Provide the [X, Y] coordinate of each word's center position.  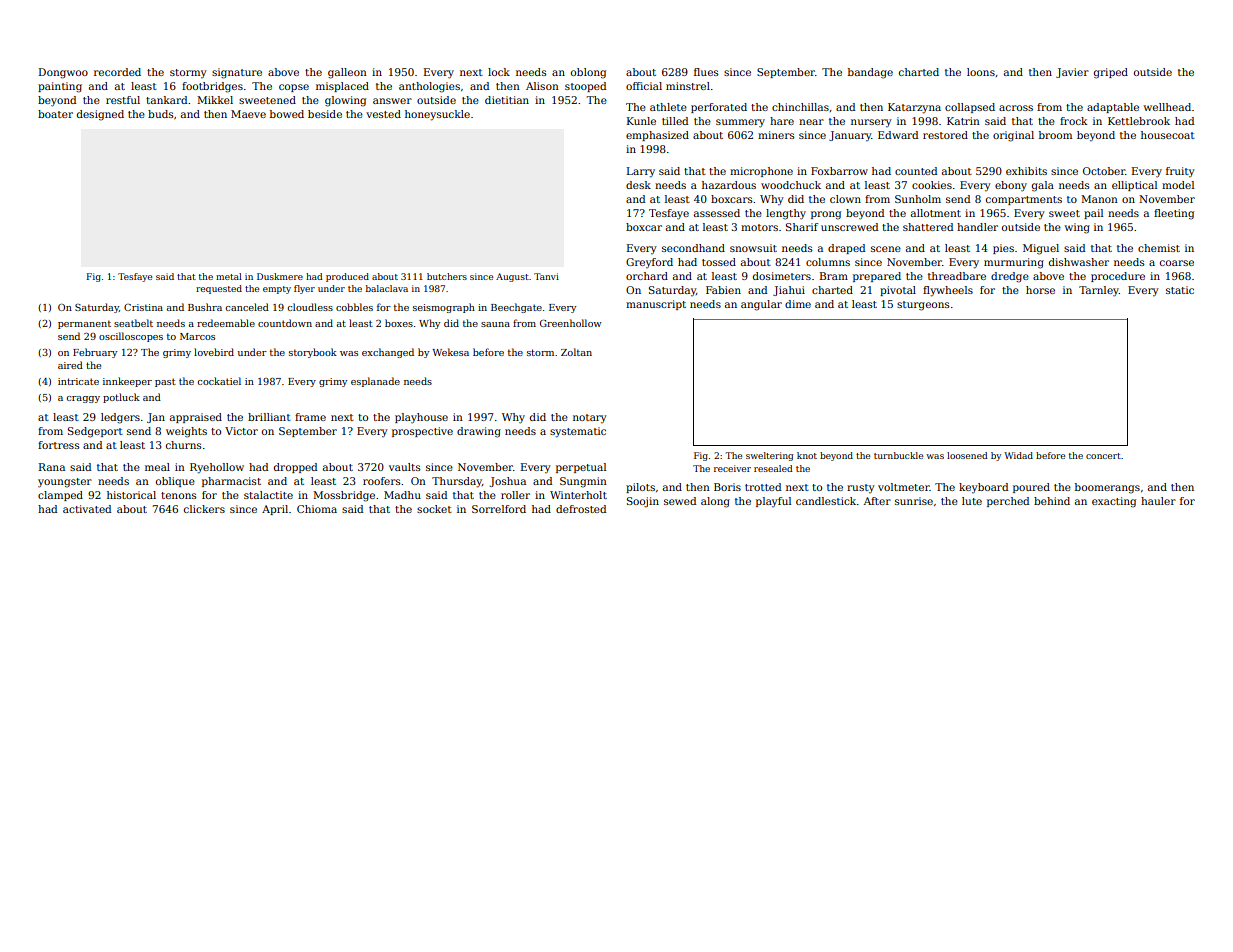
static [1180, 290]
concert [1103, 456]
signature [237, 73]
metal [229, 276]
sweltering [770, 456]
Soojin [643, 502]
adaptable [1113, 108]
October [1104, 171]
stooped [585, 87]
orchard [647, 276]
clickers [204, 509]
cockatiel [219, 381]
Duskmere [280, 276]
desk [638, 185]
